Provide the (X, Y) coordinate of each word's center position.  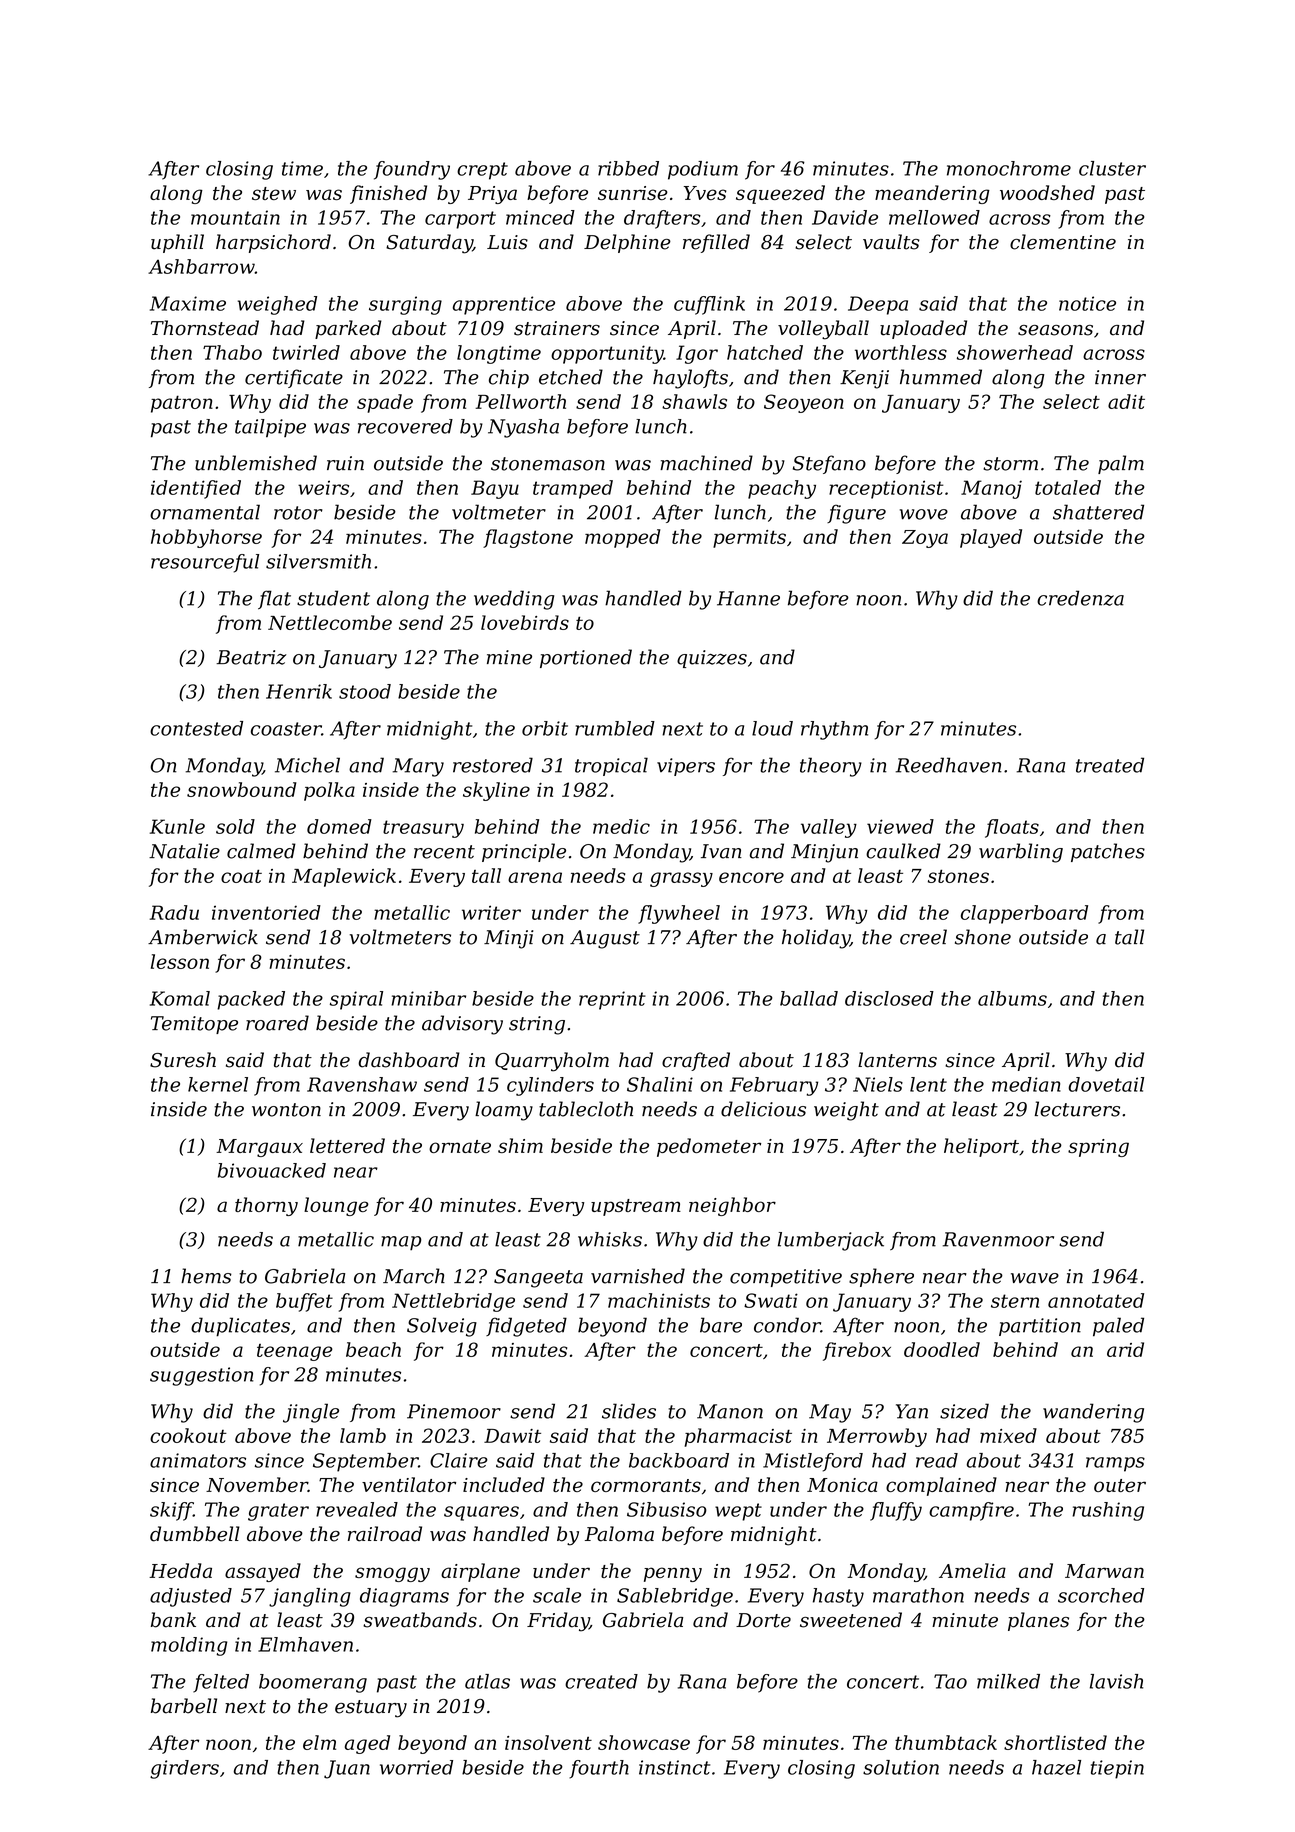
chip (509, 378)
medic (621, 826)
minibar (428, 998)
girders (184, 1769)
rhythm (834, 730)
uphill (177, 243)
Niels (878, 1084)
